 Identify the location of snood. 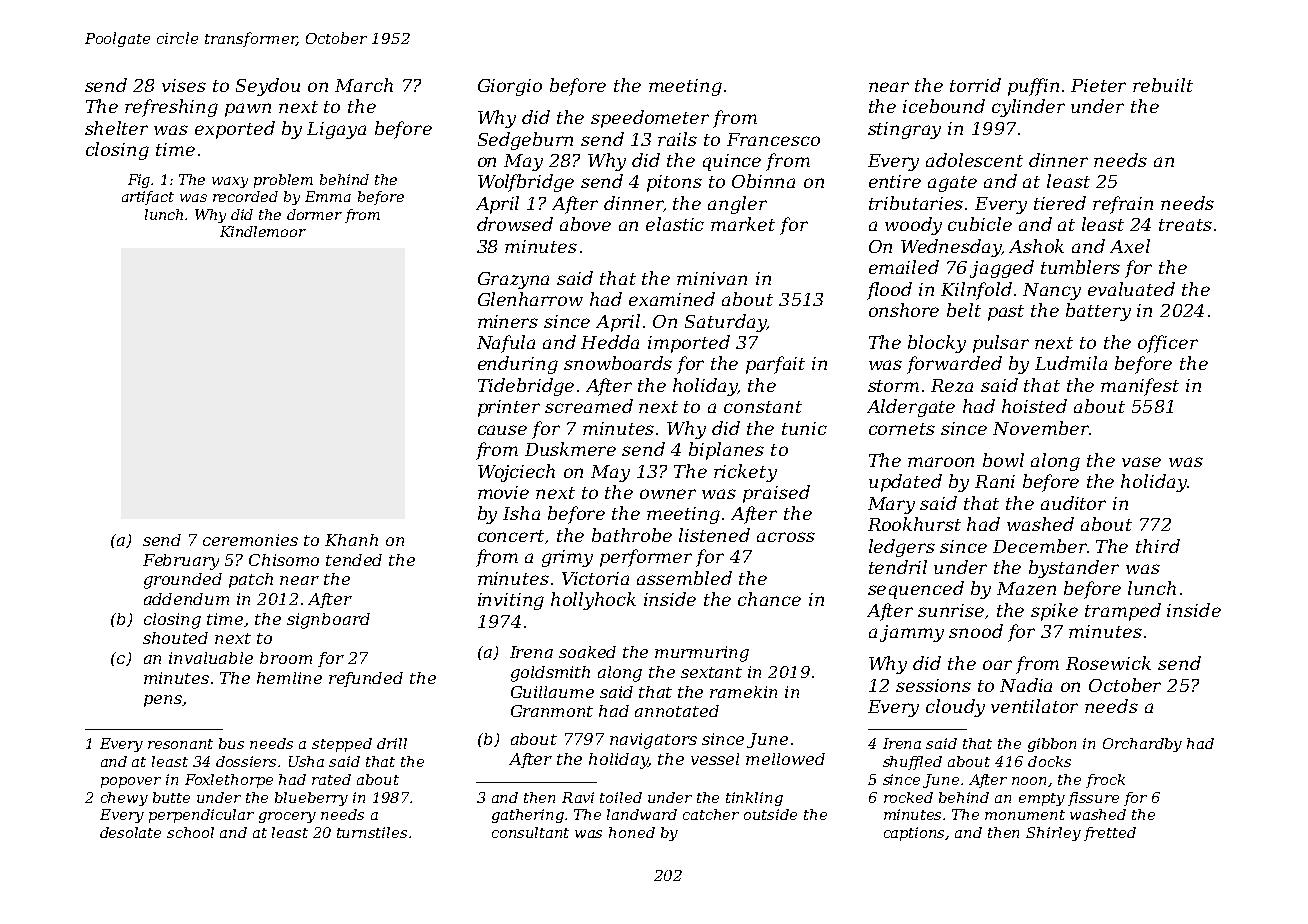
(976, 631).
